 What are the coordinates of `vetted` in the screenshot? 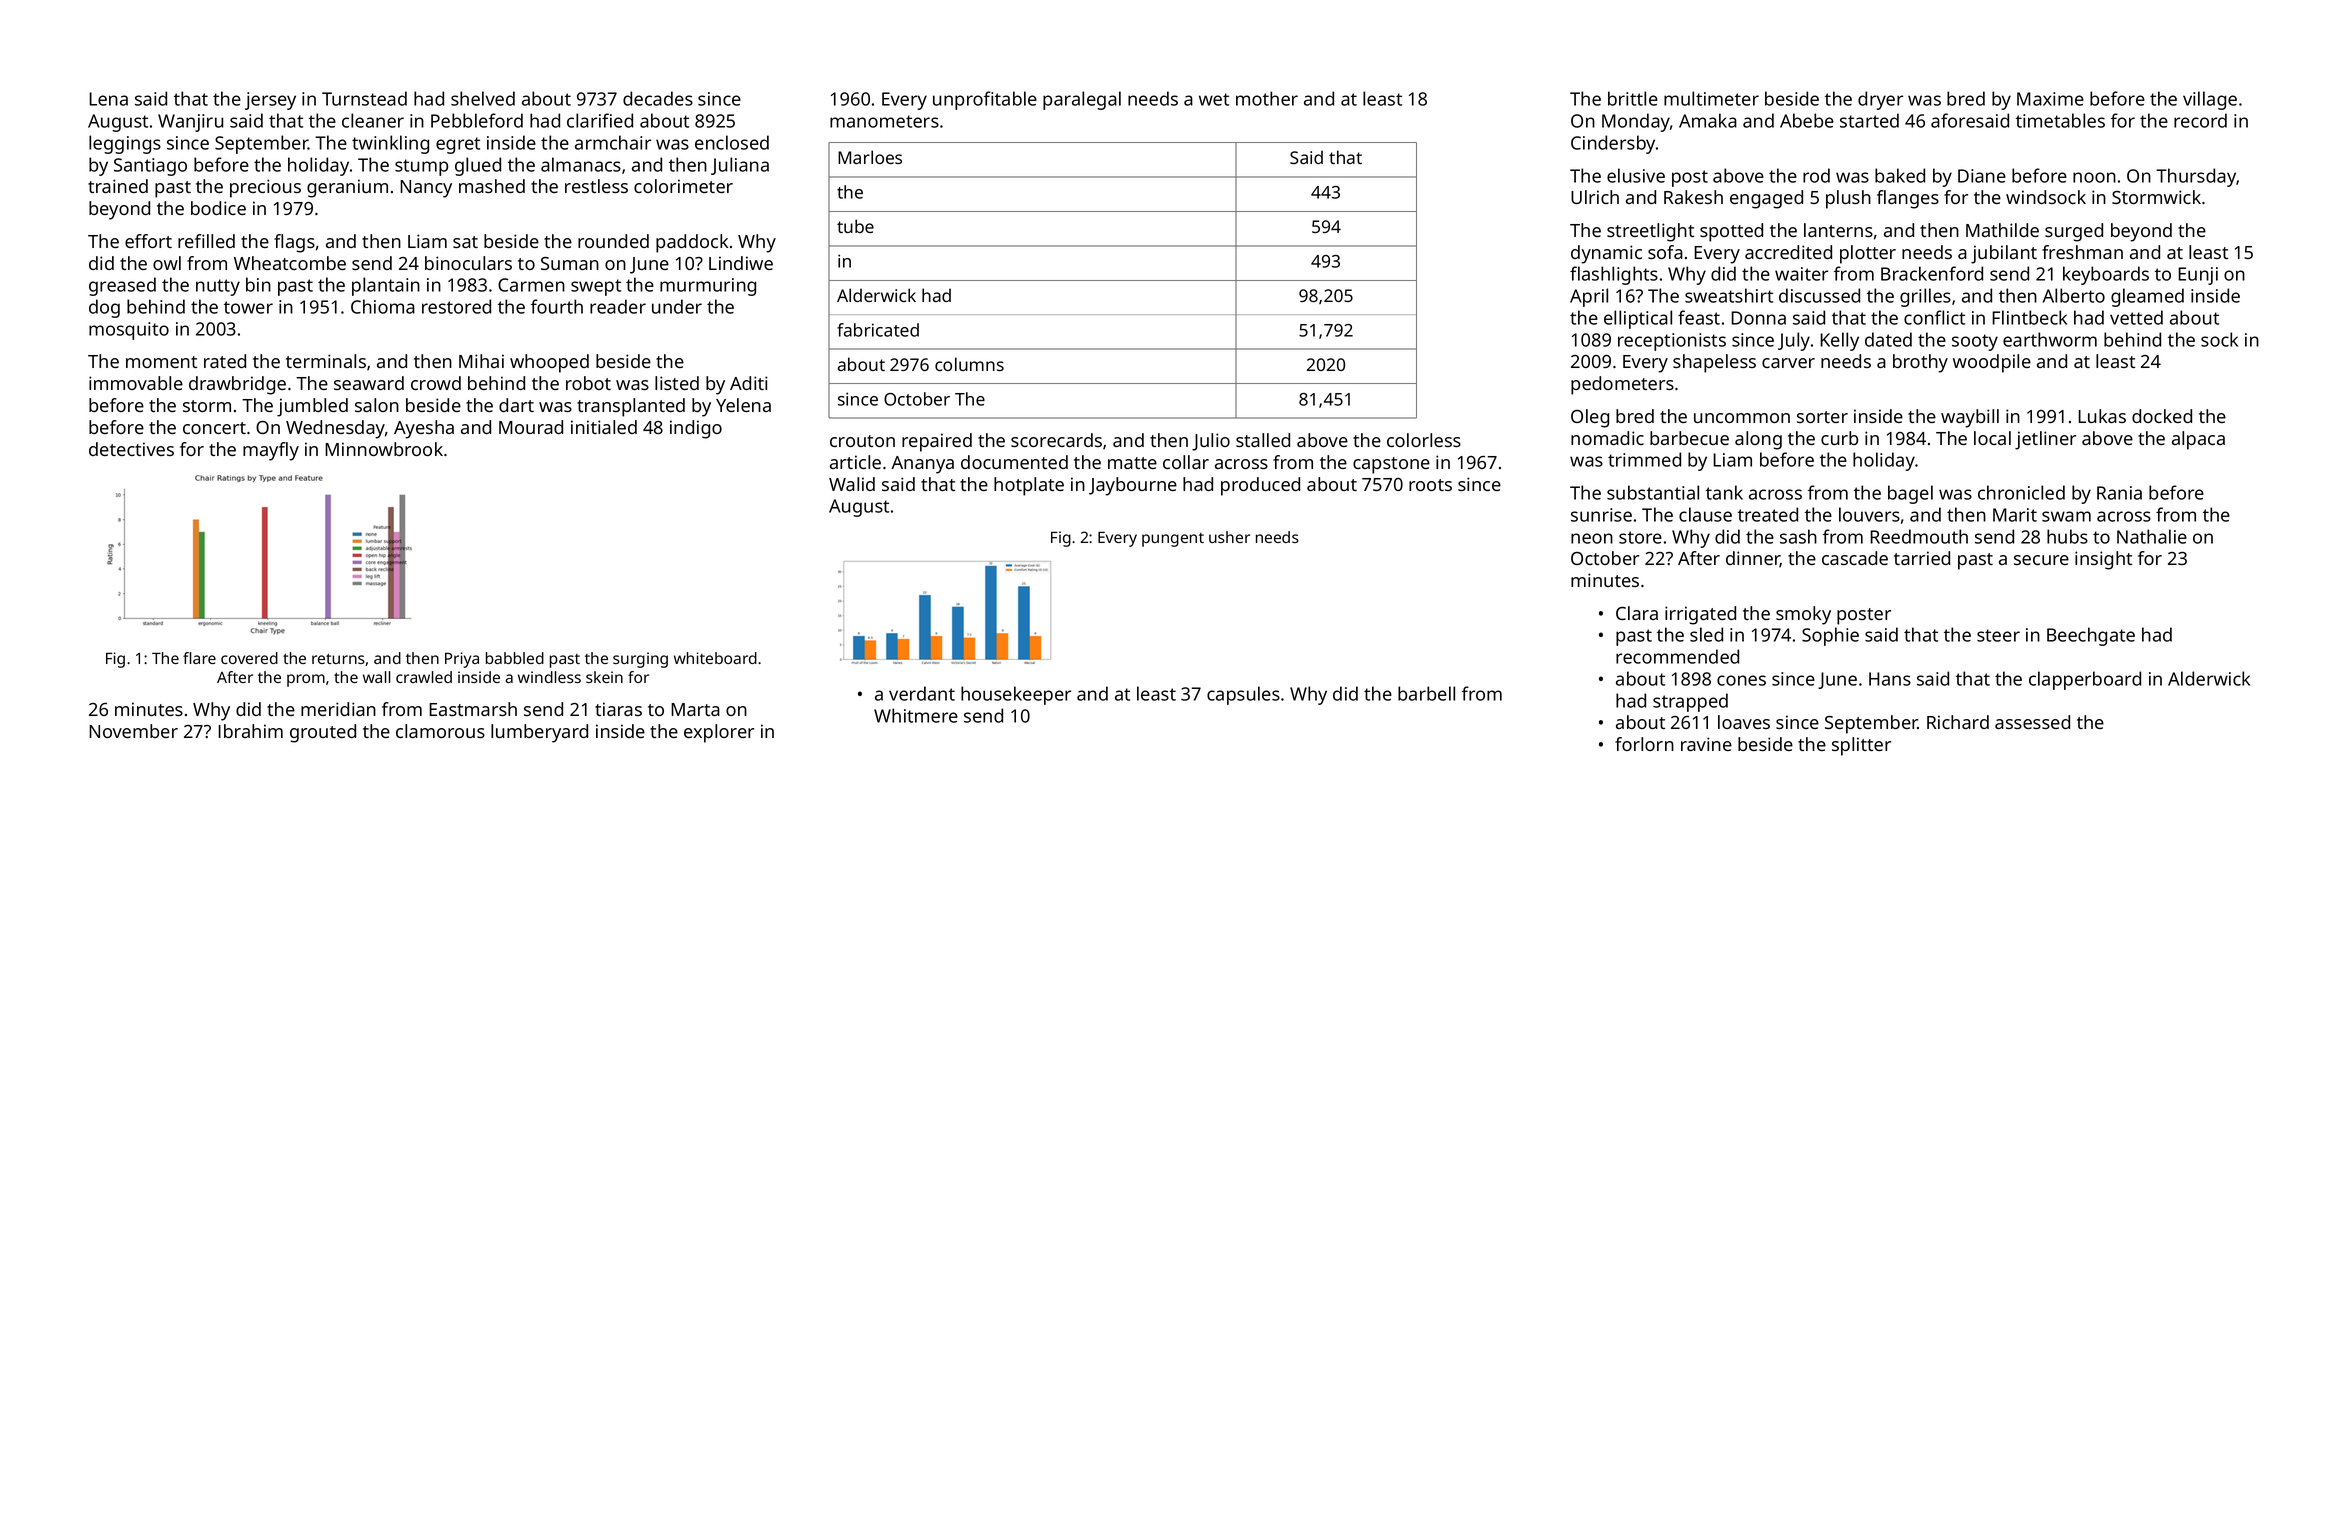 It's located at (2136, 317).
